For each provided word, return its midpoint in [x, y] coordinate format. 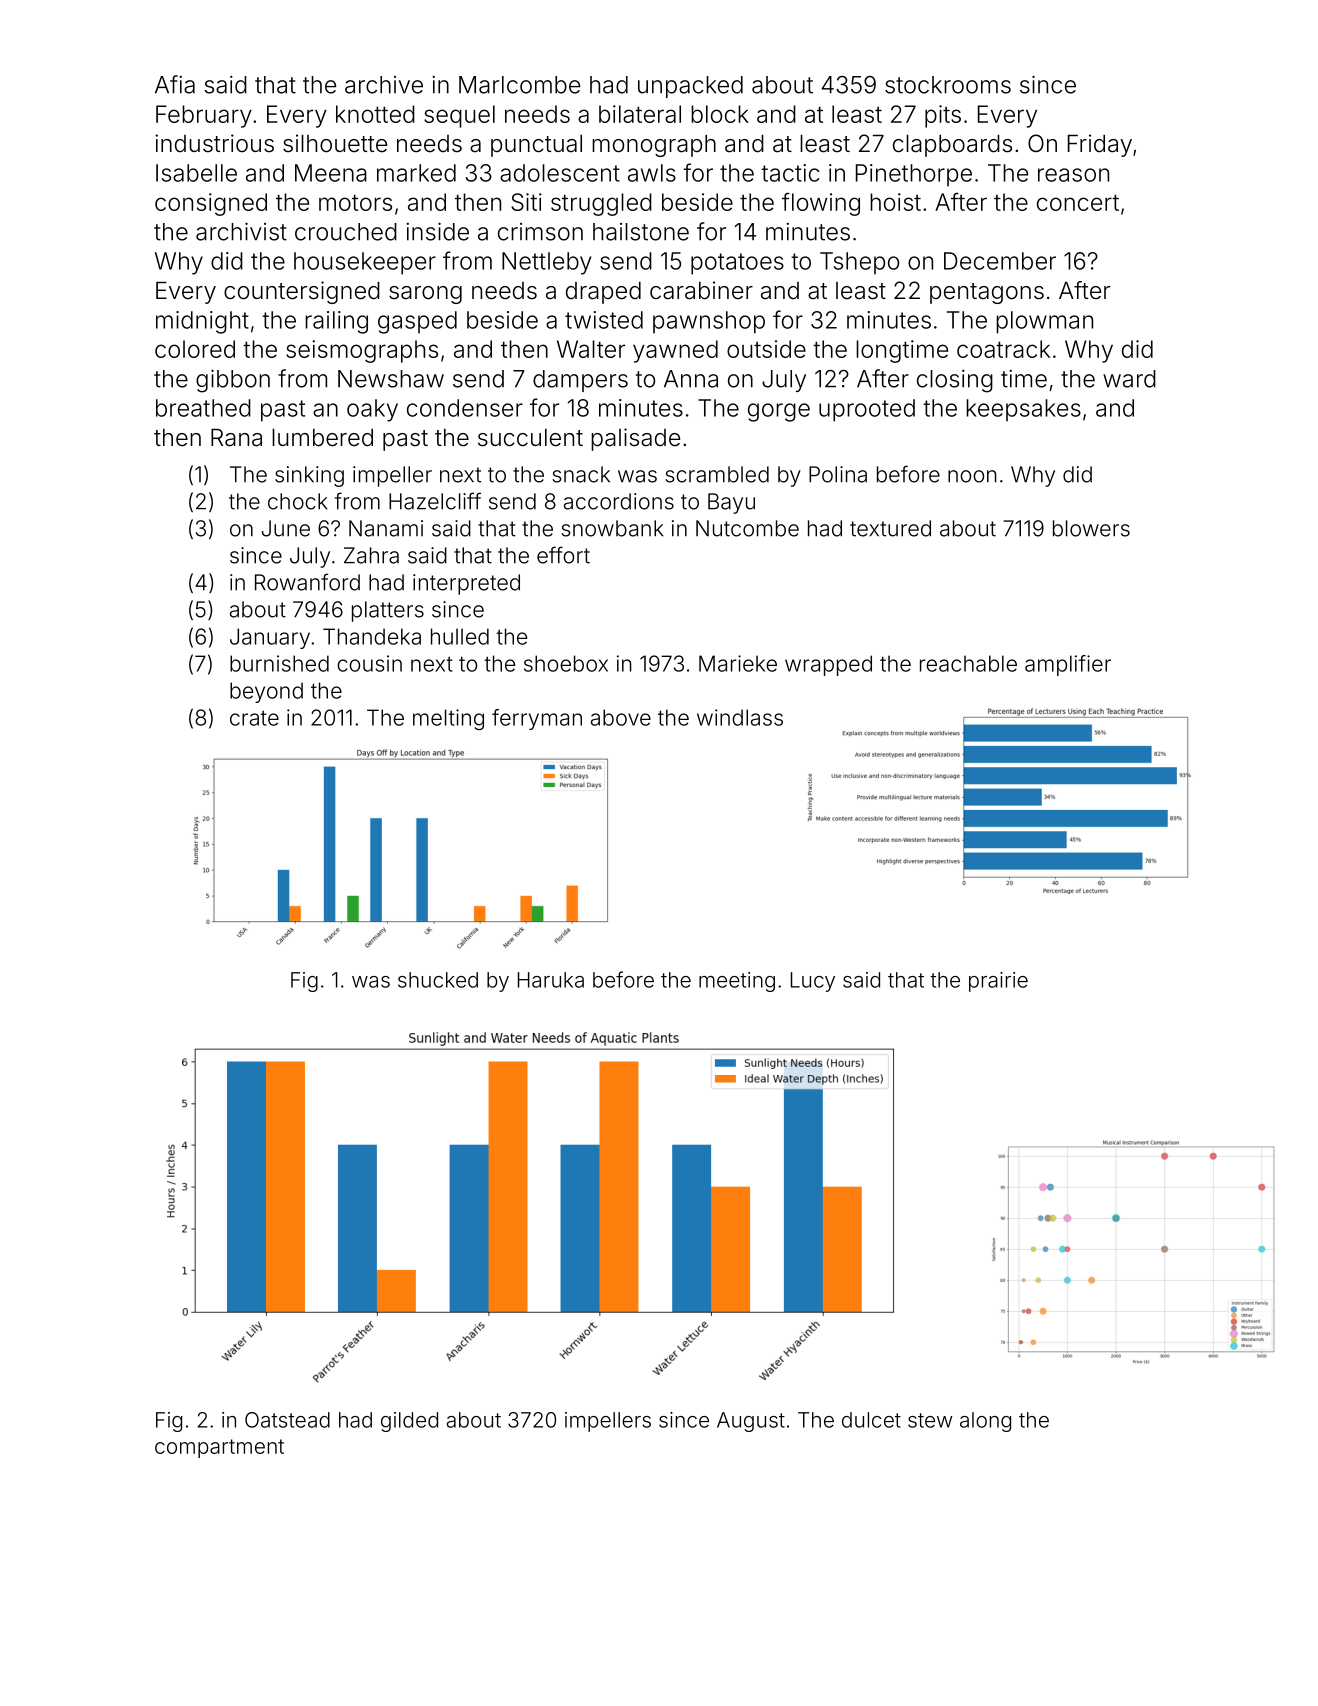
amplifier [1068, 665]
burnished [279, 663]
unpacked [690, 87]
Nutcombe [747, 528]
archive [384, 85]
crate [254, 718]
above [621, 717]
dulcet [871, 1420]
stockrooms [948, 85]
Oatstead [287, 1420]
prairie [998, 982]
